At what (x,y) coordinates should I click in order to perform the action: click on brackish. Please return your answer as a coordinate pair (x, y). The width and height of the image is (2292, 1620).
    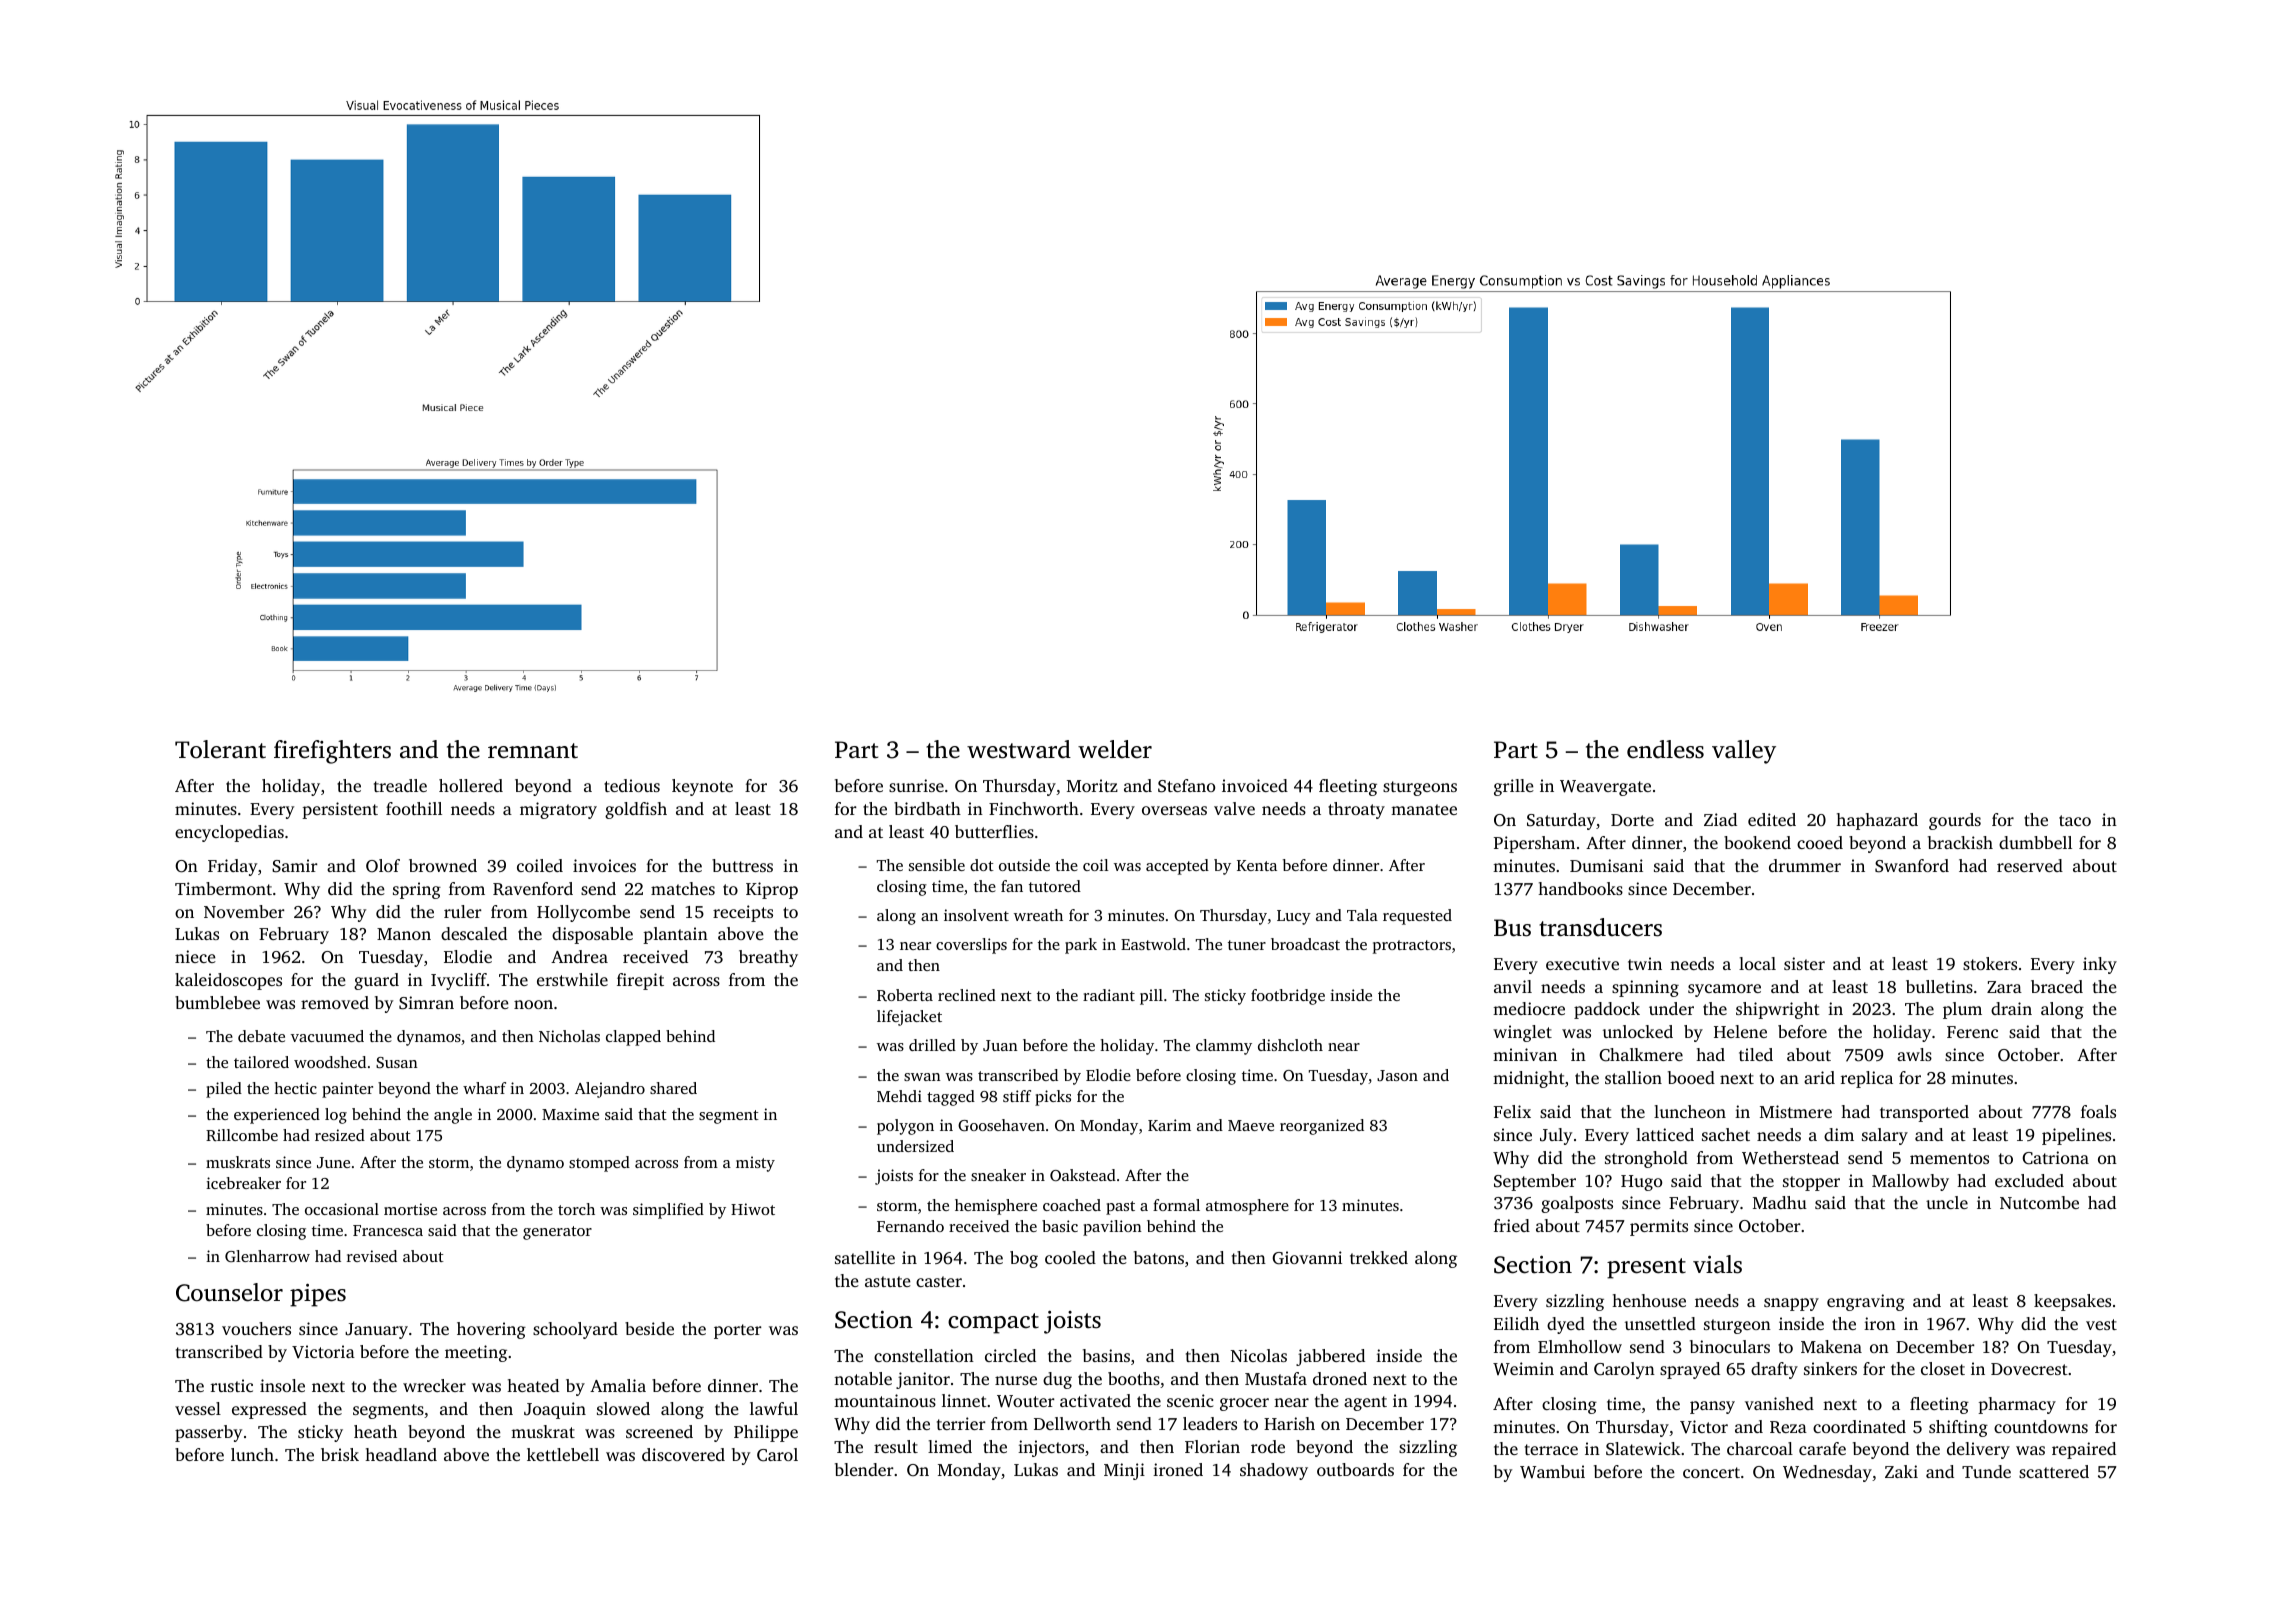
    Looking at the image, I should click on (1960, 842).
